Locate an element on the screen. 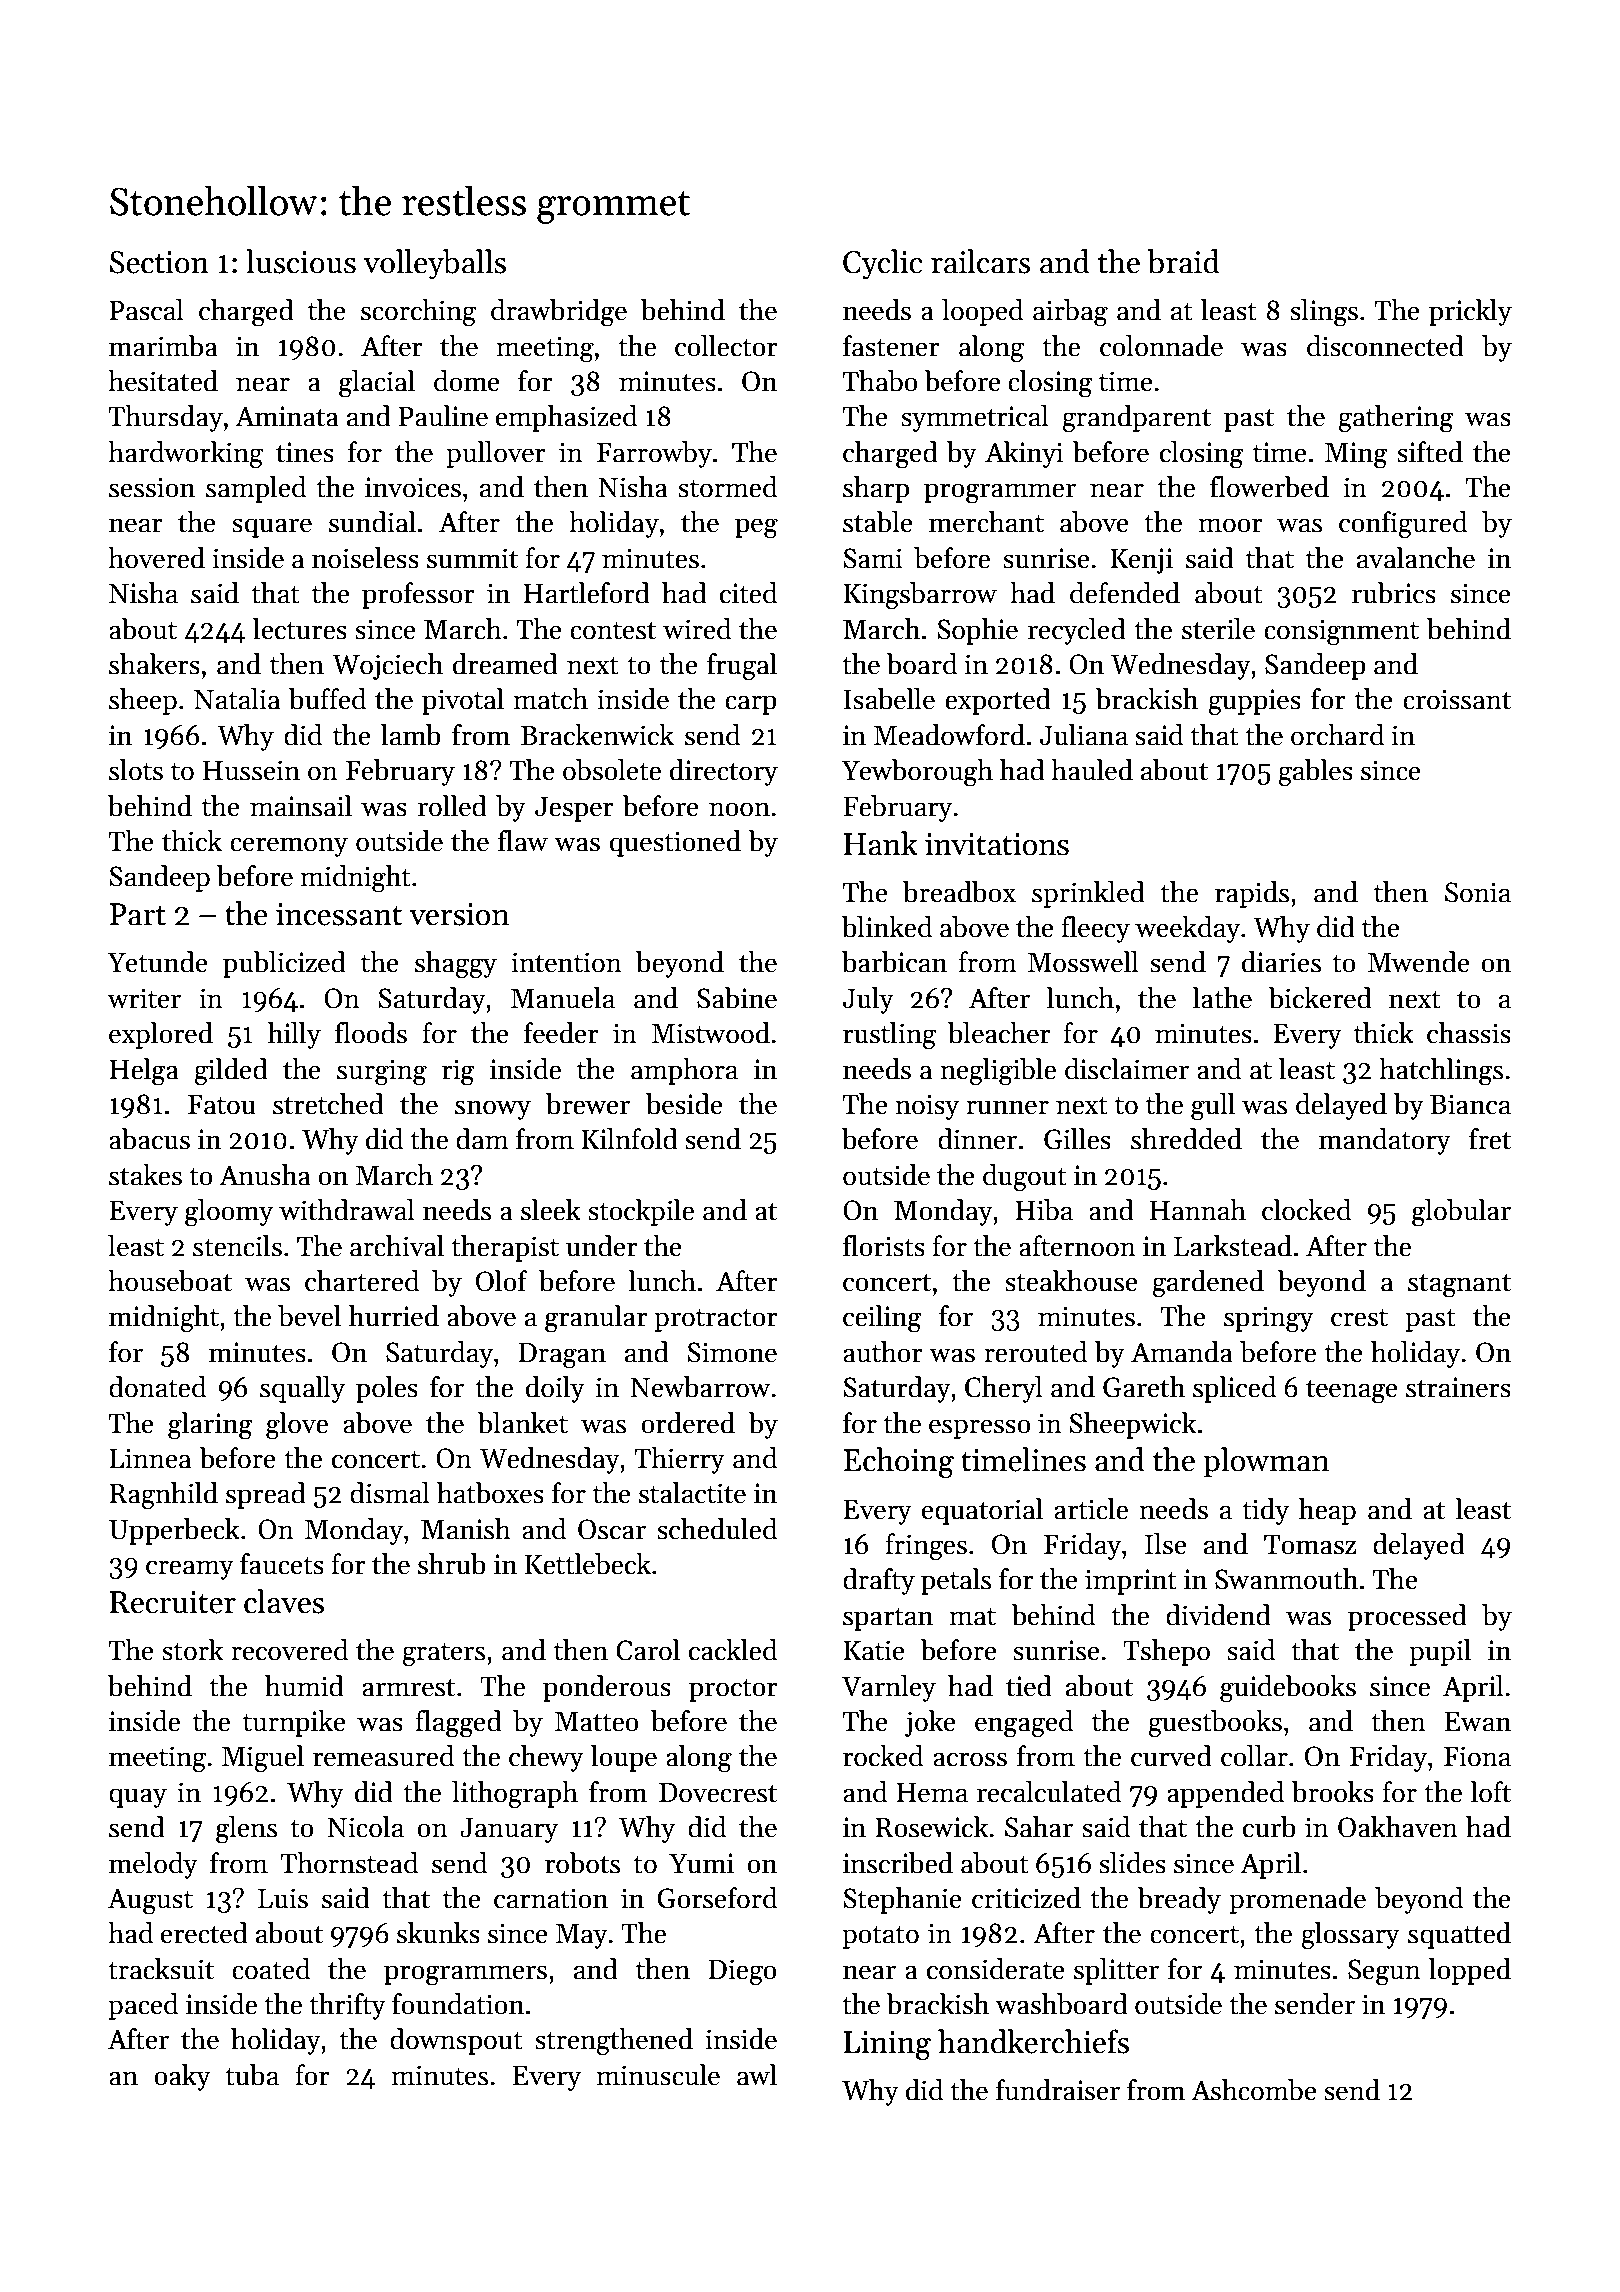  hovered is located at coordinates (156, 558).
